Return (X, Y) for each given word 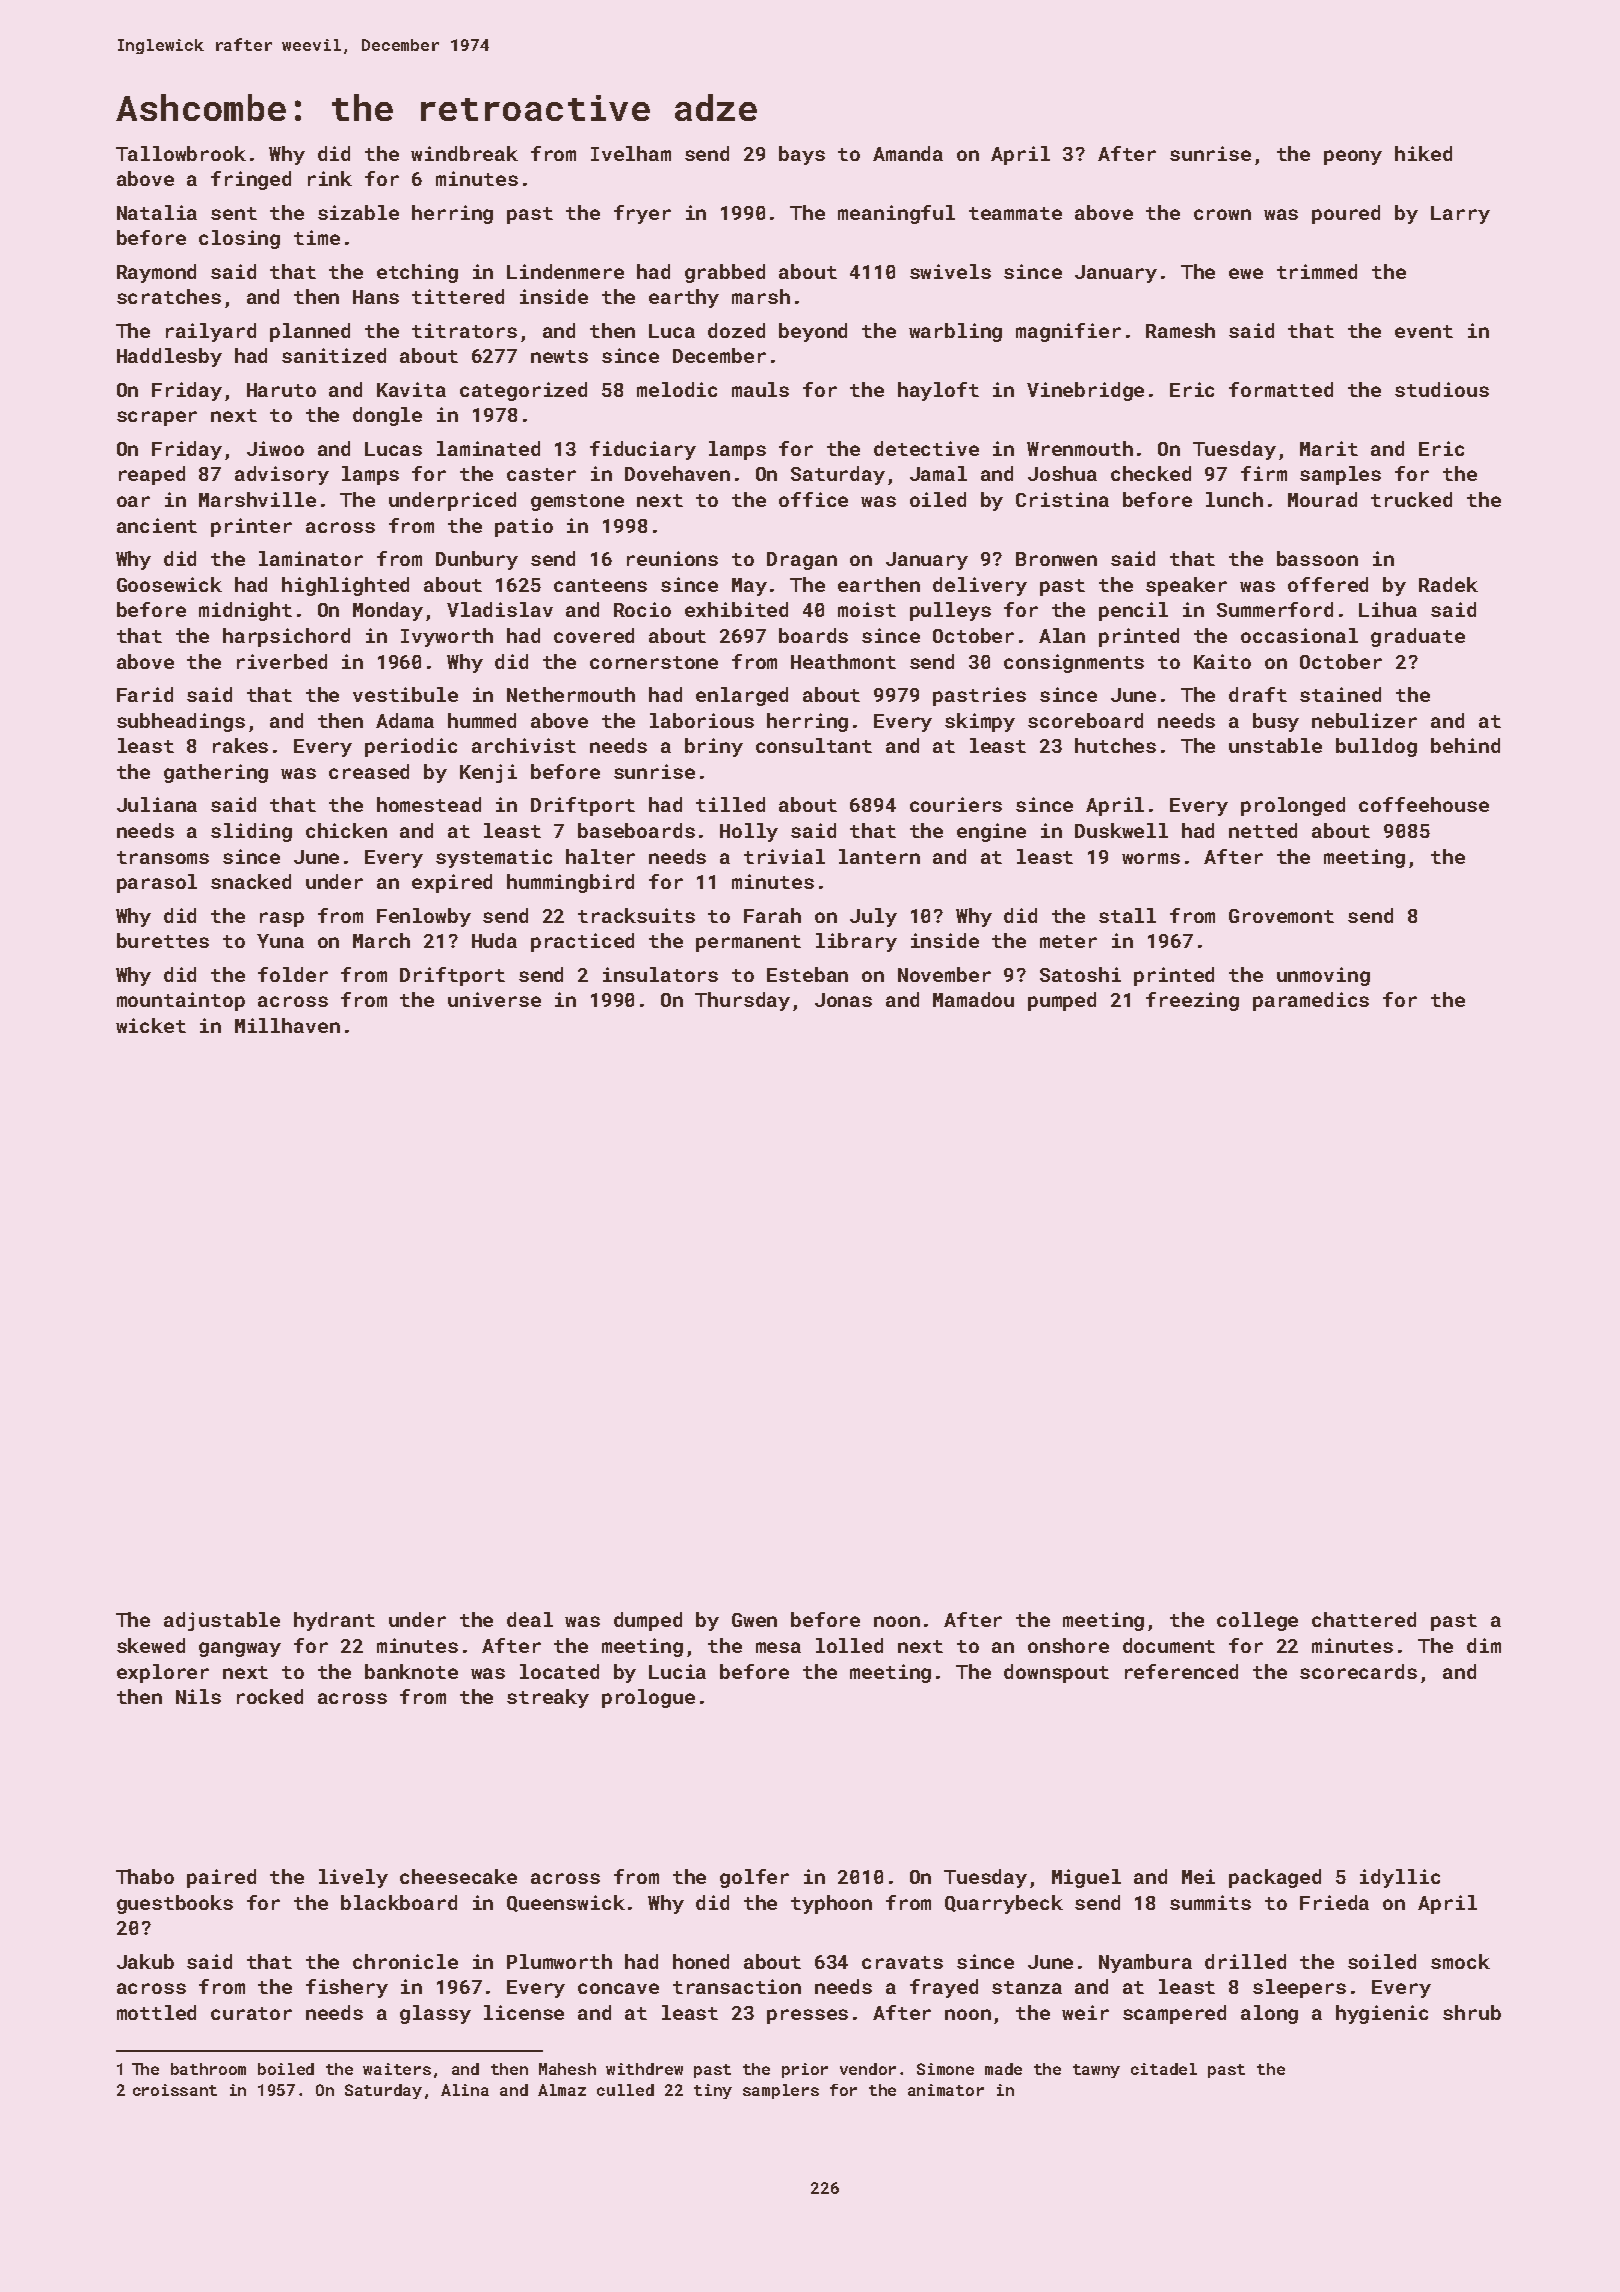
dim (1484, 1645)
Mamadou (973, 999)
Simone (945, 2069)
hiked (1423, 153)
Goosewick (169, 584)
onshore (1068, 1645)
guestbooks (175, 1904)
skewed (151, 1645)
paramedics (1311, 1001)
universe (494, 999)
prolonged (1293, 806)
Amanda (908, 153)
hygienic (1382, 2014)
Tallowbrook (181, 153)
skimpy (980, 722)
